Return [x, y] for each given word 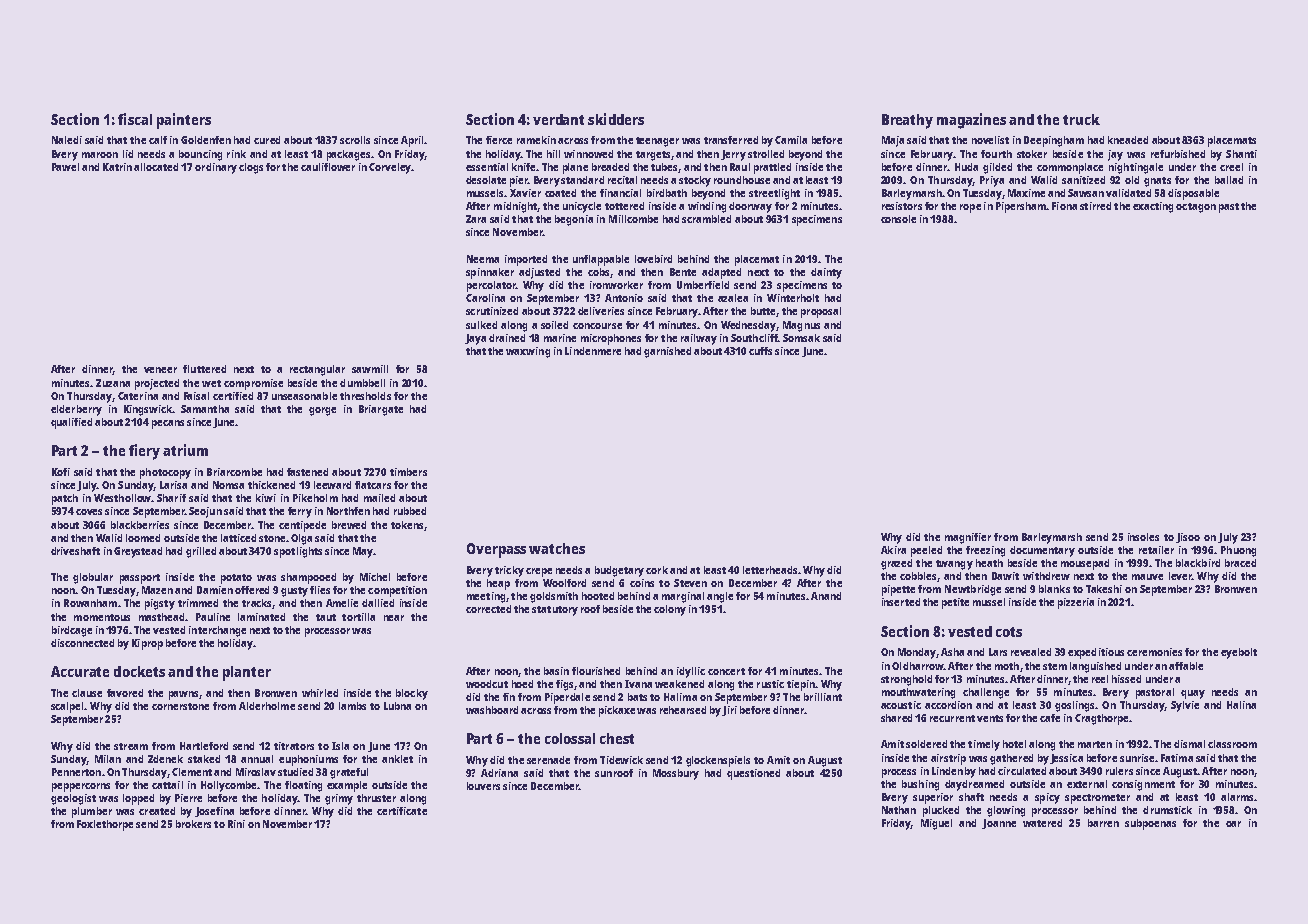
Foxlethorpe [105, 825]
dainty [826, 273]
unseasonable [304, 396]
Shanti [1241, 154]
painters [184, 121]
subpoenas [1150, 824]
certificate [402, 811]
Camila [791, 140]
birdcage [72, 631]
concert [726, 671]
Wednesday [748, 326]
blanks [1054, 589]
